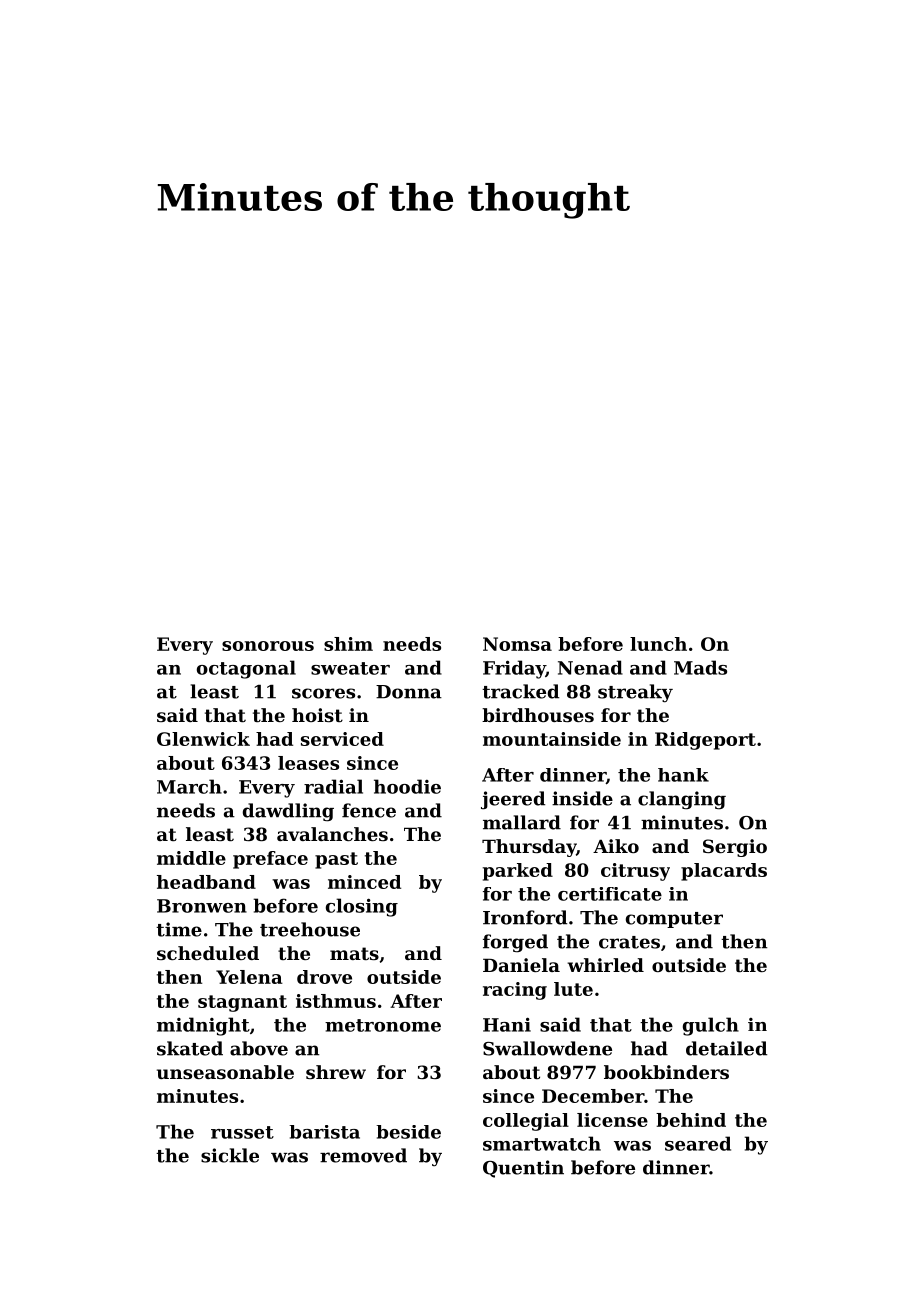 Image resolution: width=924 pixels, height=1311 pixels. I want to click on tracked, so click(520, 691).
